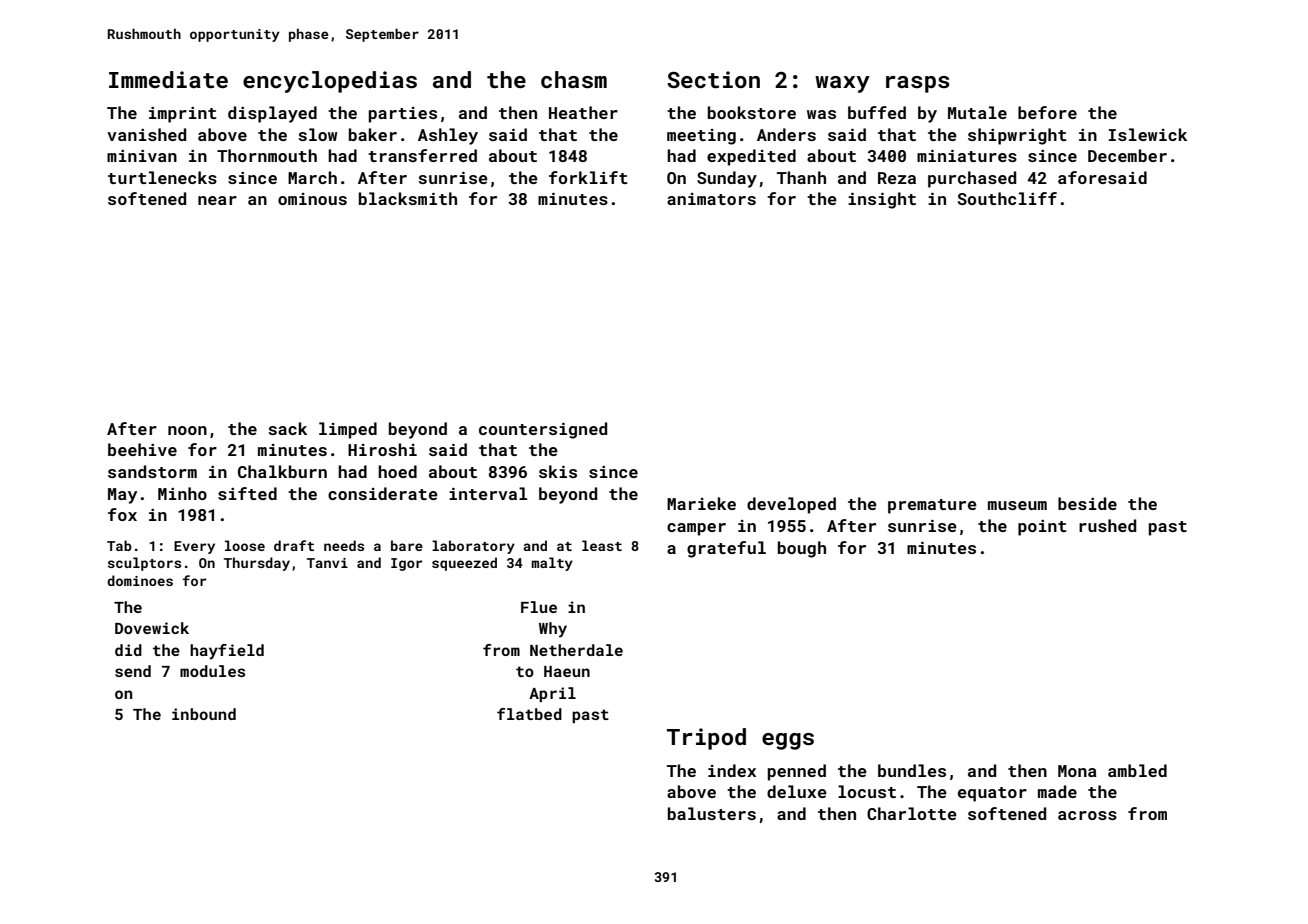 This image has width=1308, height=924. I want to click on noon, so click(187, 430).
